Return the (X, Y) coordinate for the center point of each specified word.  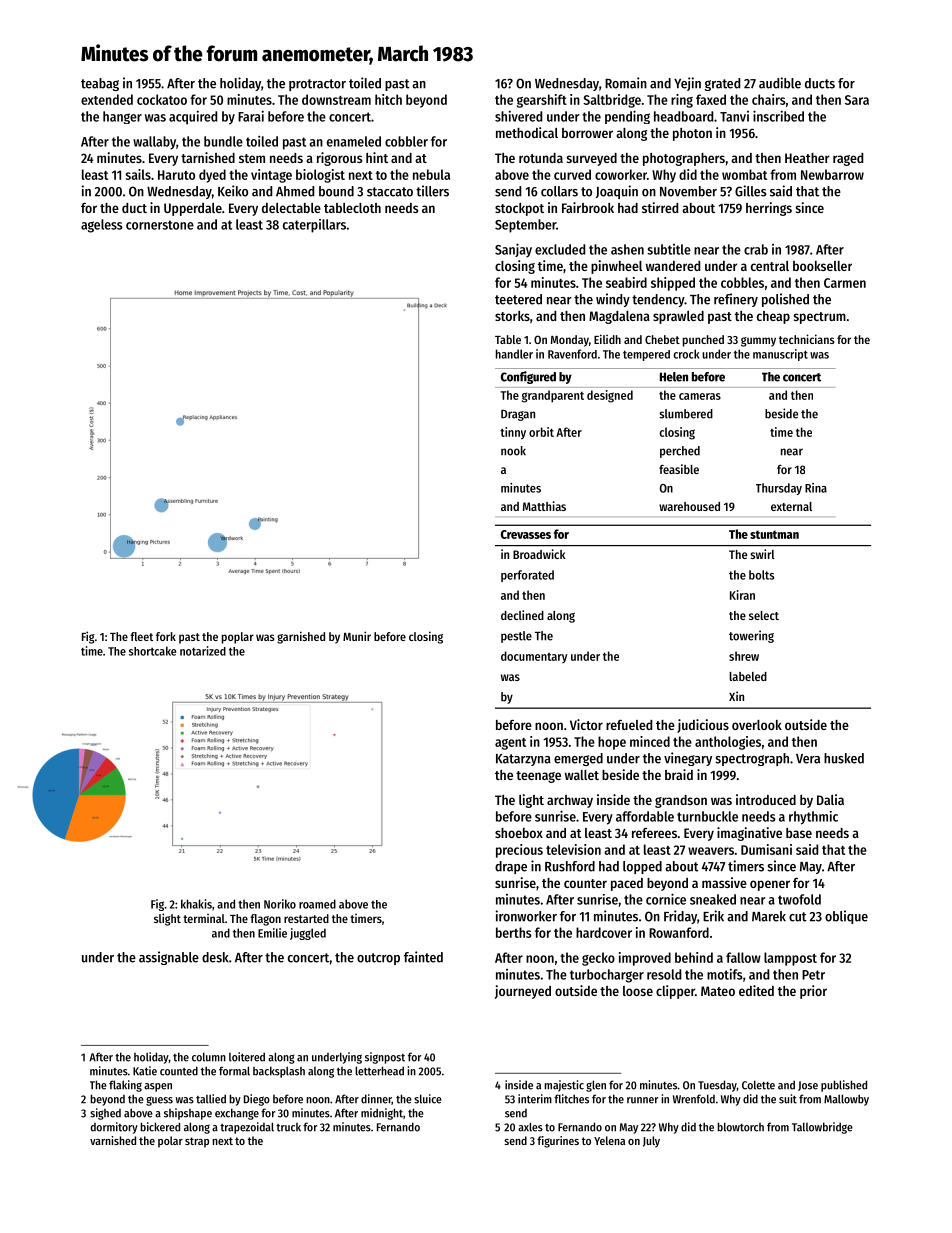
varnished (113, 1140)
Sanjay (513, 250)
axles (530, 1127)
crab (756, 249)
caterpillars (314, 226)
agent (510, 744)
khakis (196, 904)
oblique (846, 917)
